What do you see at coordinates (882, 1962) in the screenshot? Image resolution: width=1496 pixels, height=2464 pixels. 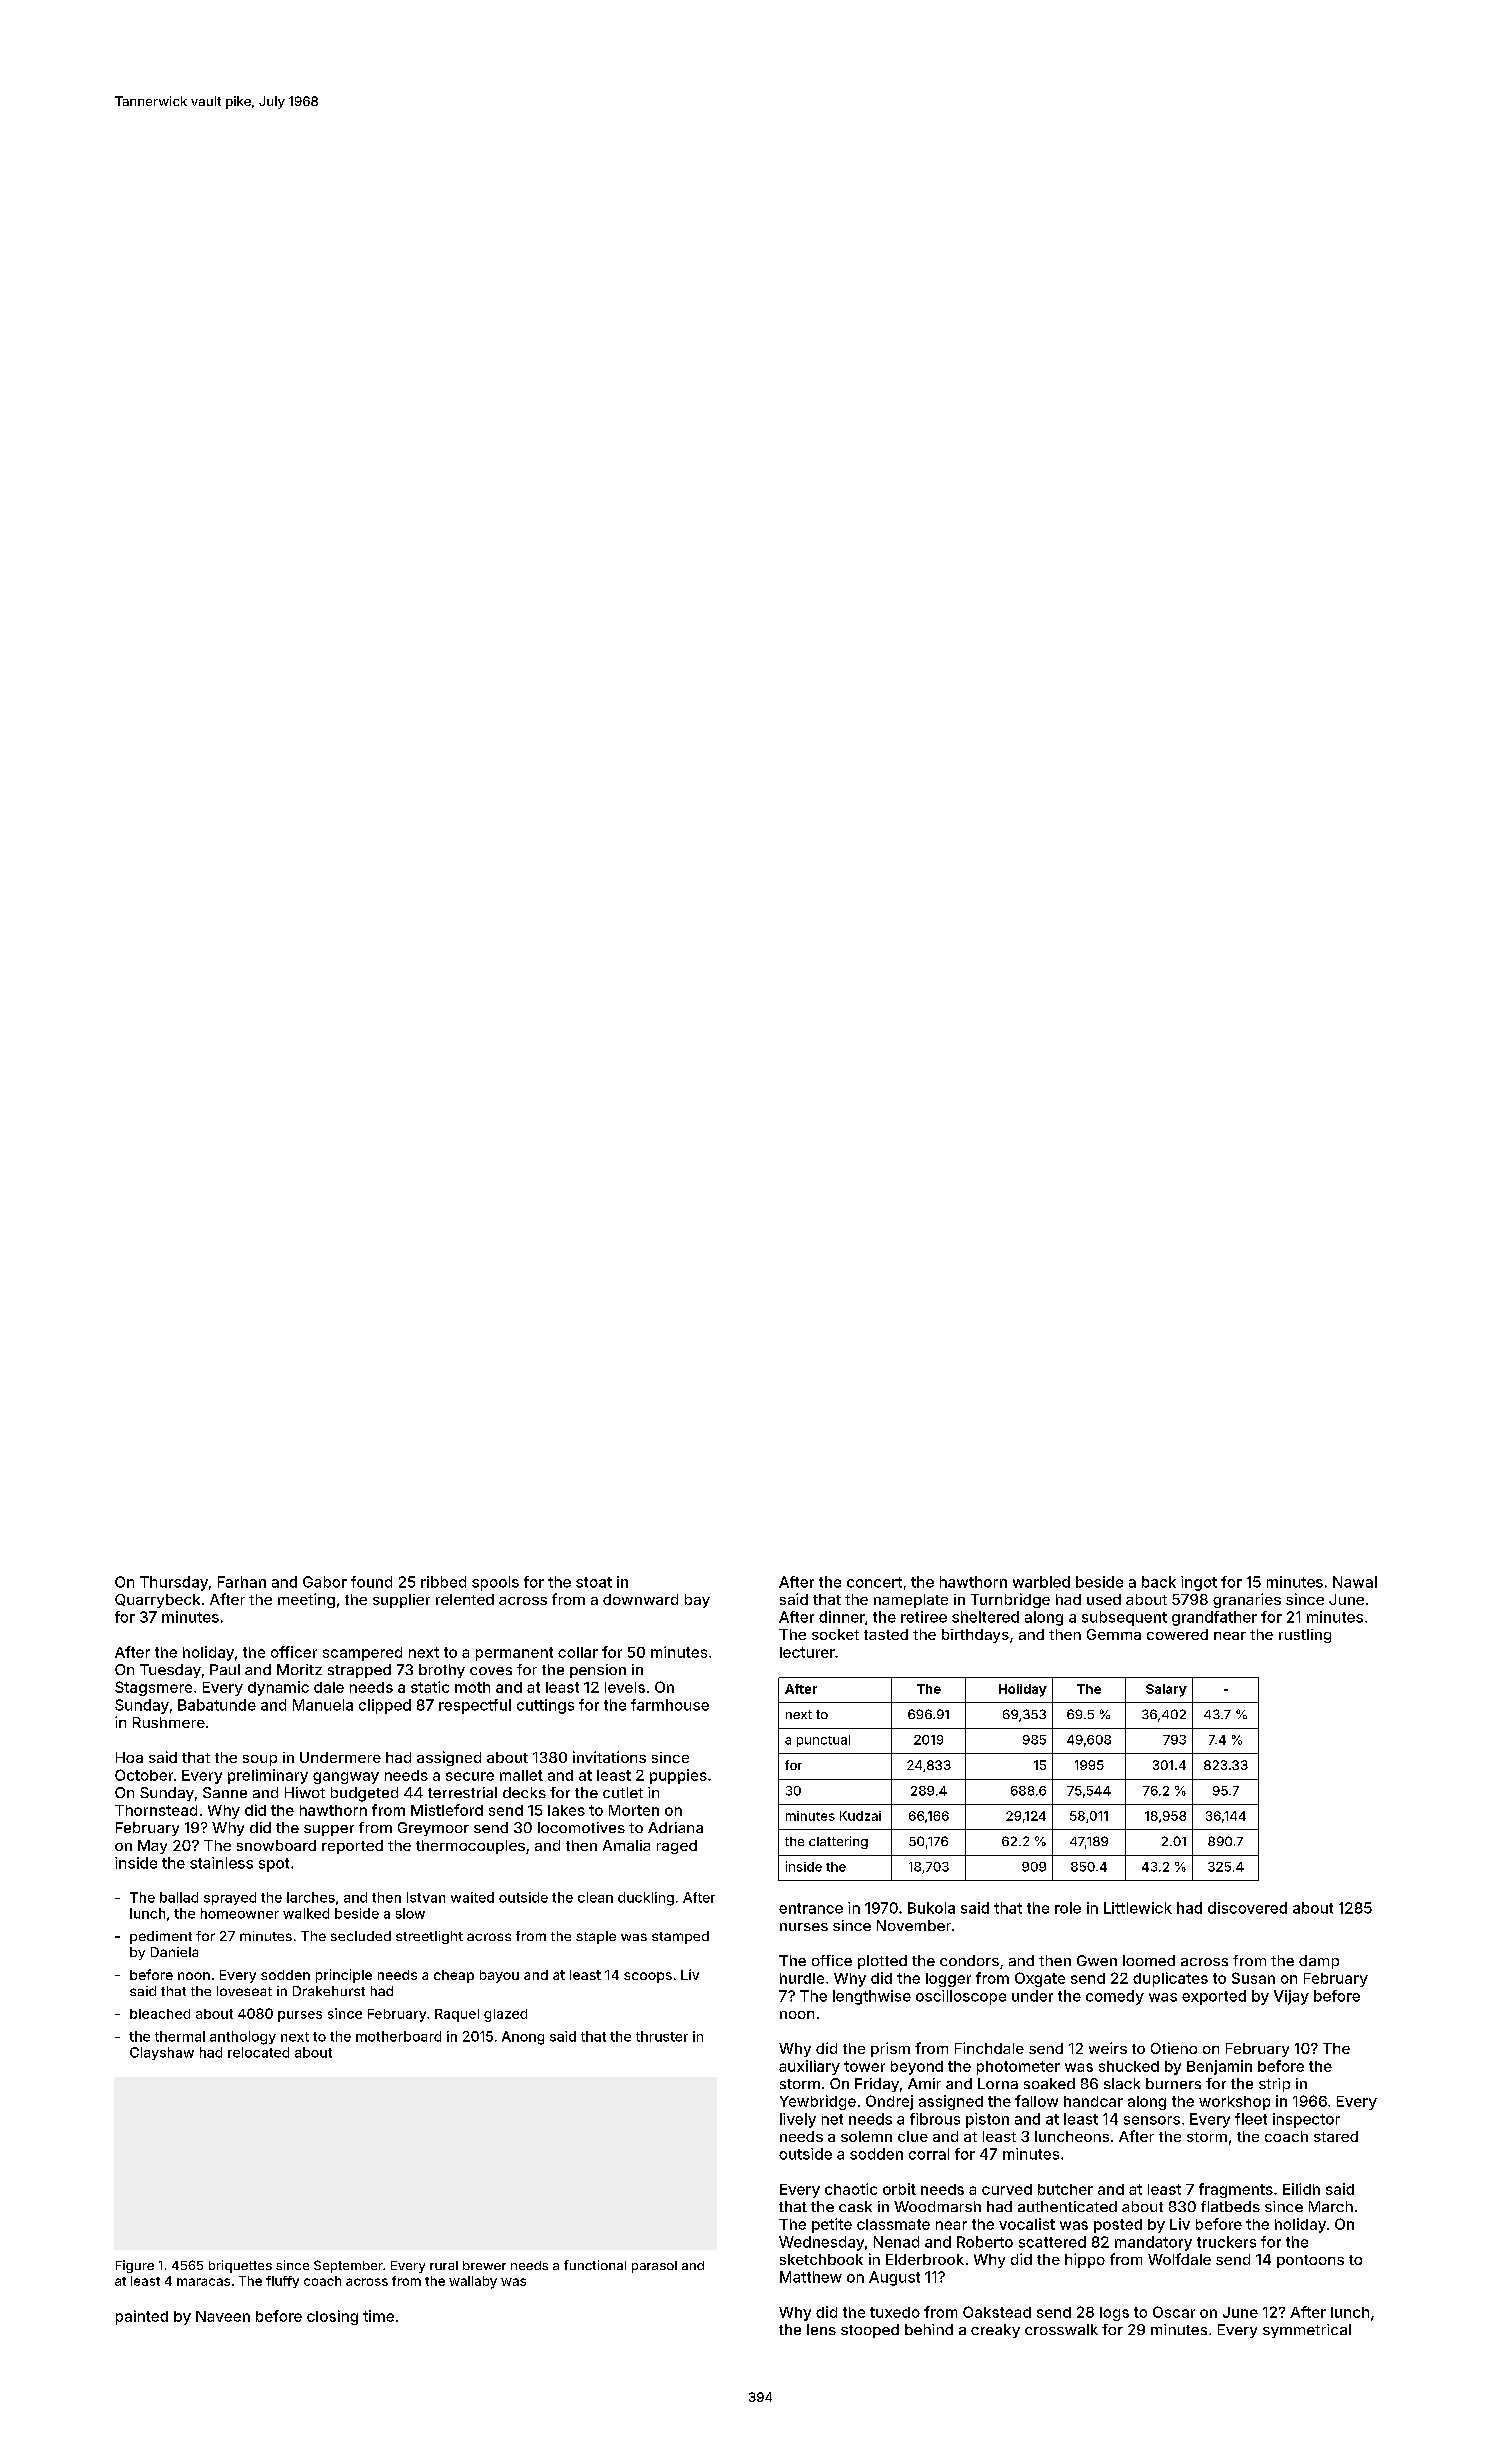 I see `plotted` at bounding box center [882, 1962].
